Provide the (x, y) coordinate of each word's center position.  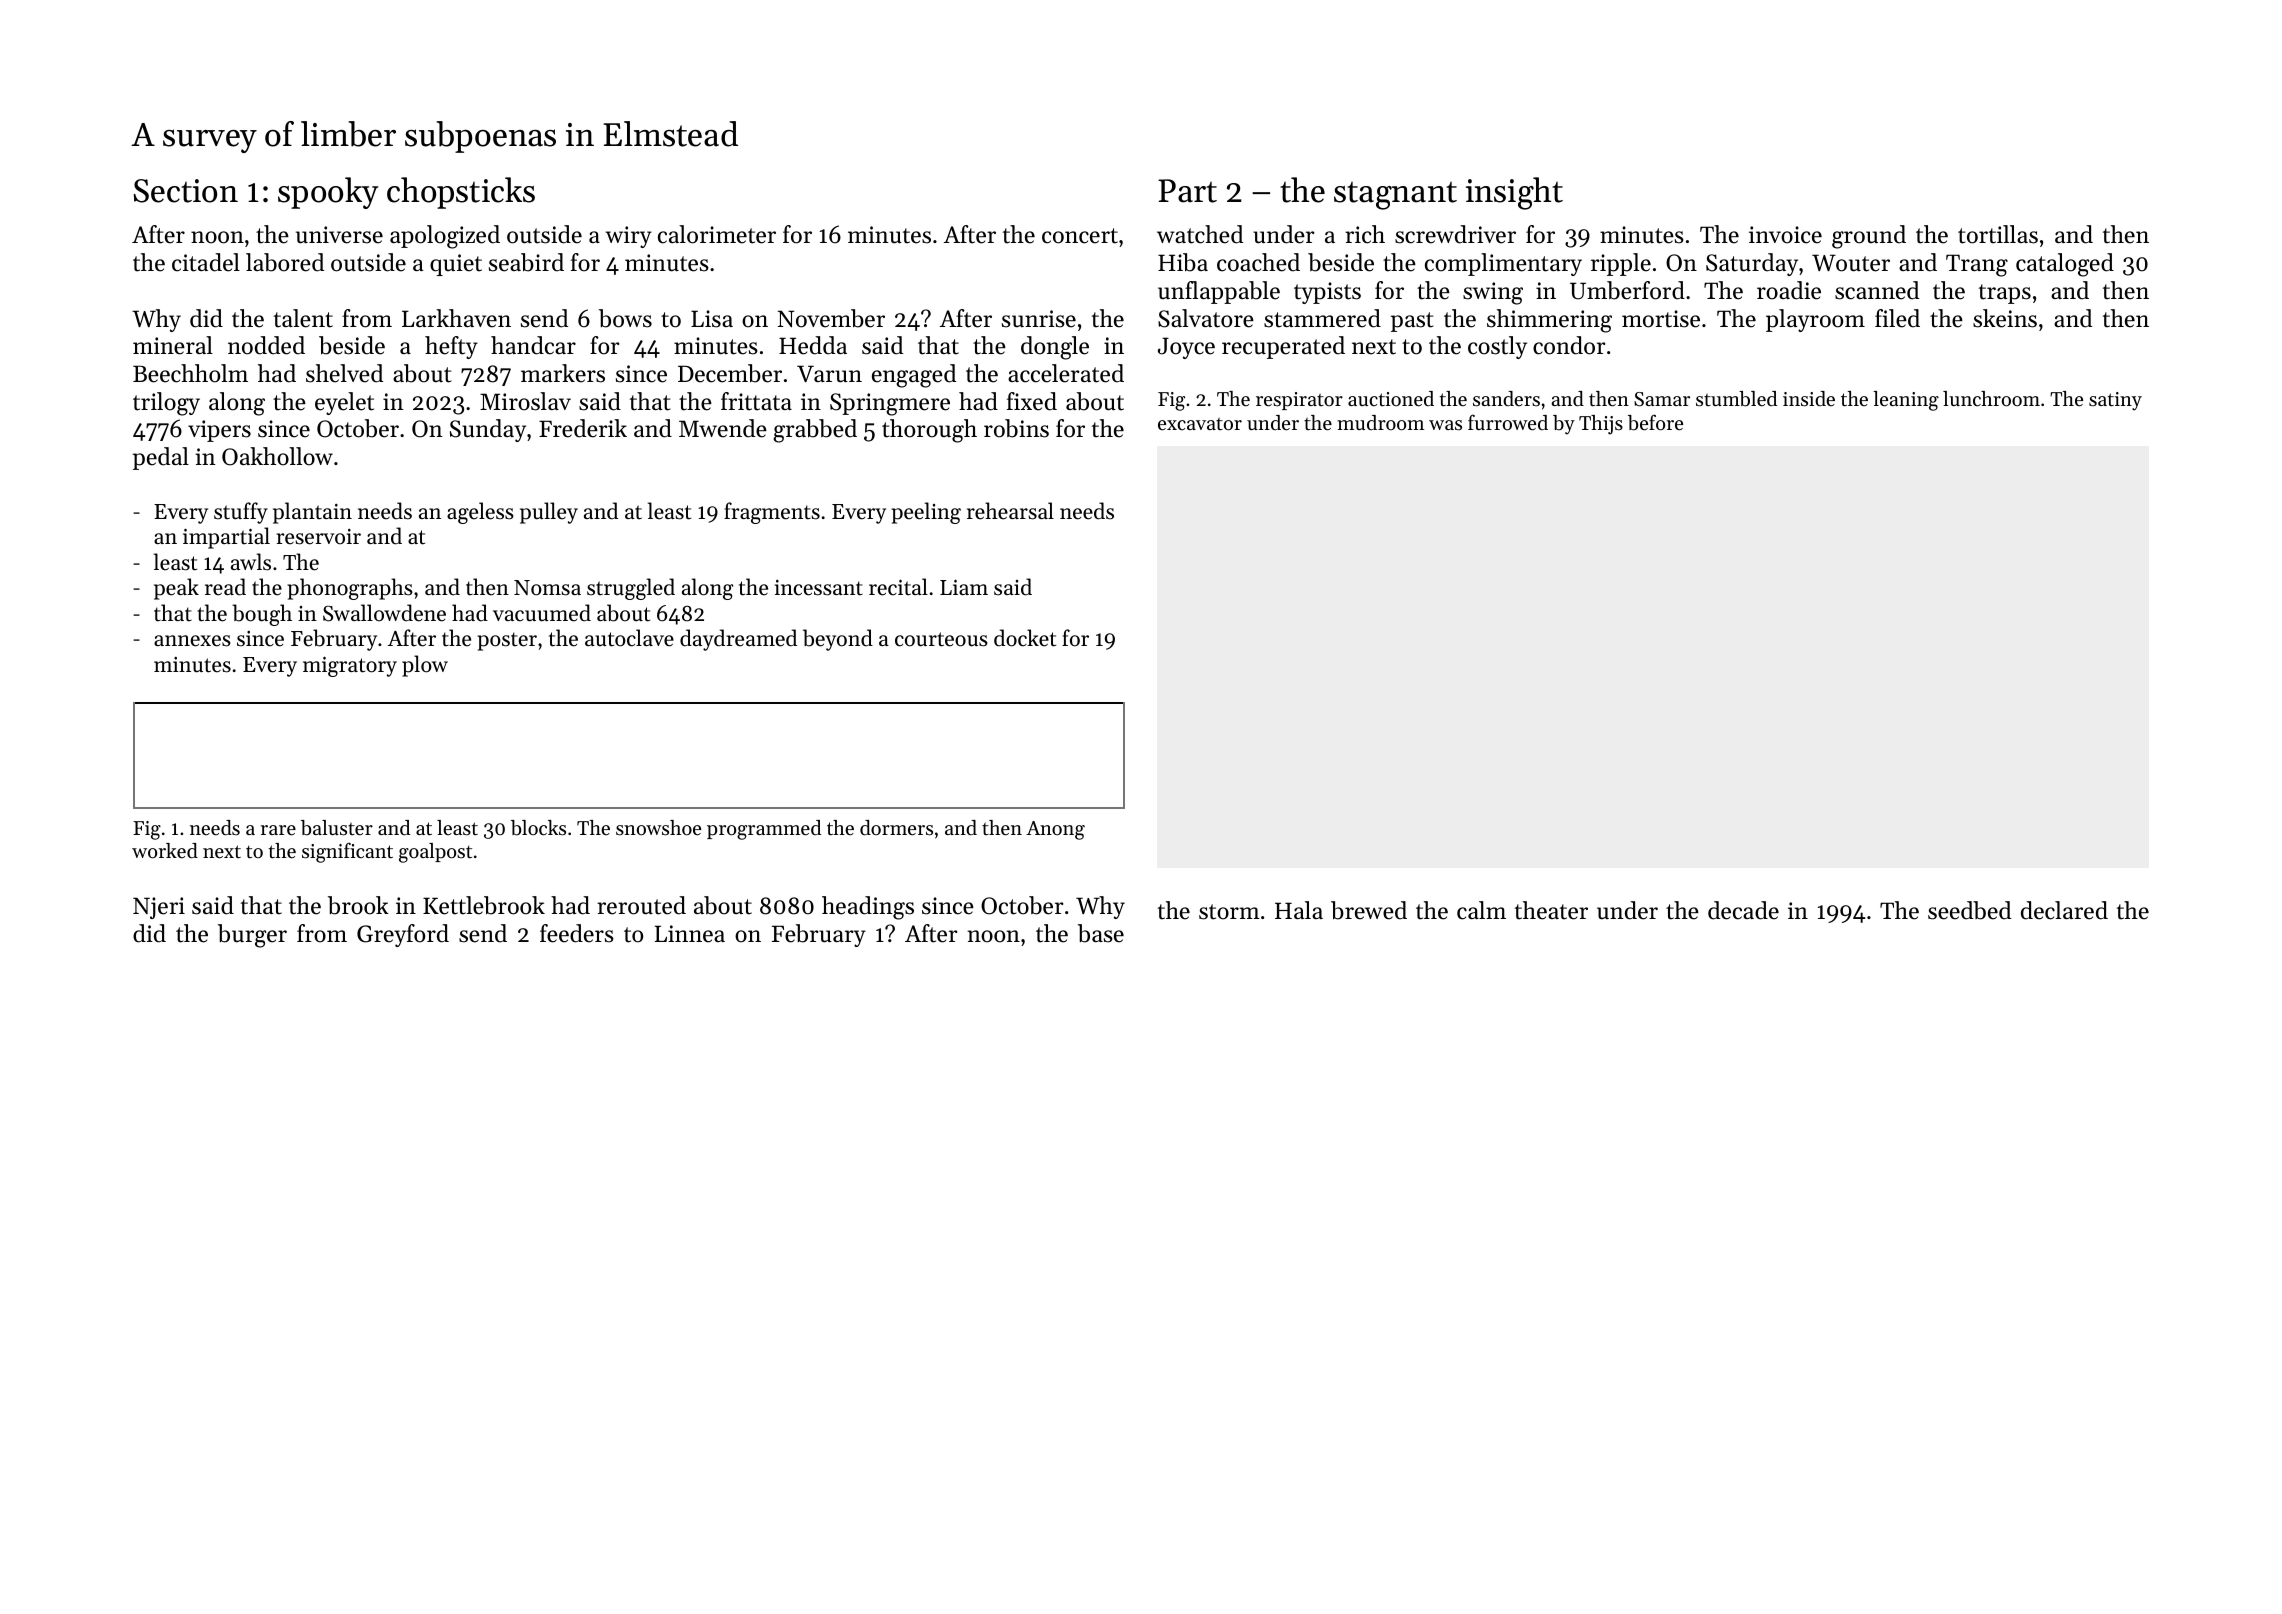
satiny (2115, 401)
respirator (1299, 401)
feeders (577, 933)
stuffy (241, 513)
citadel (206, 262)
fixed (1032, 401)
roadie (1789, 290)
